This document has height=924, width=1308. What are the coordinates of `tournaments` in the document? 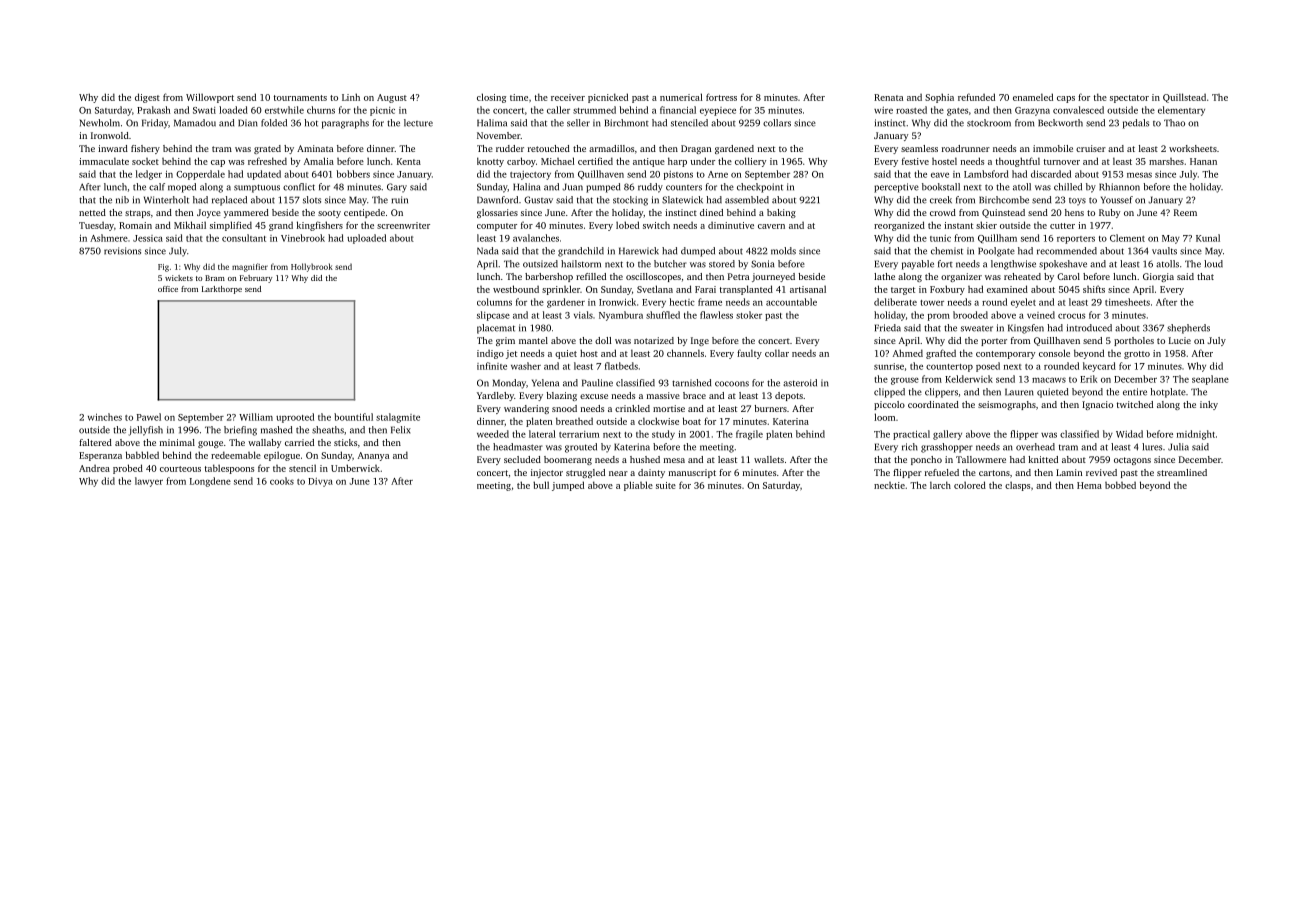 It's located at (300, 98).
